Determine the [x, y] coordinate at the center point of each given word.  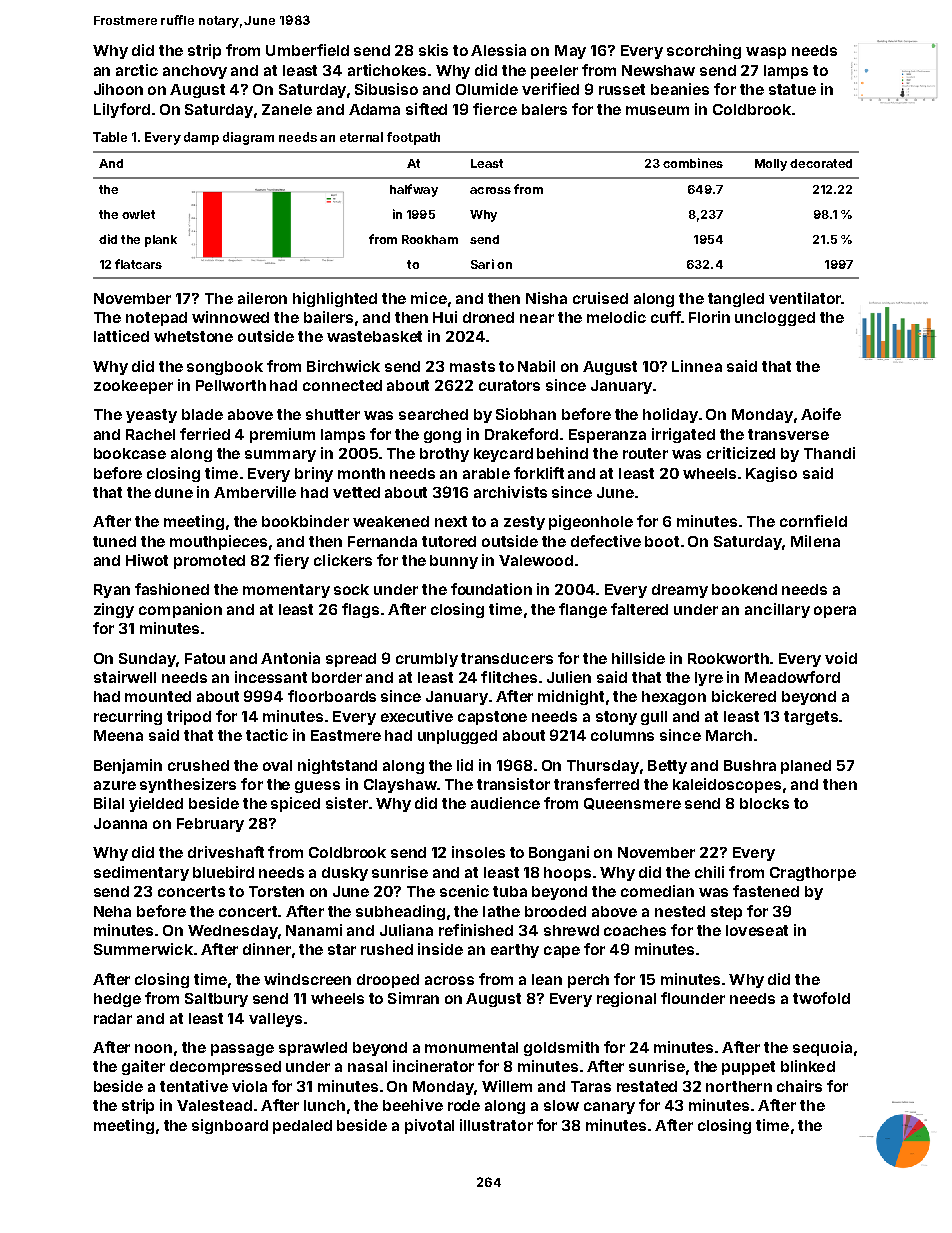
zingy [114, 610]
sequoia [822, 1048]
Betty [667, 767]
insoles [478, 852]
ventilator [805, 298]
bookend [744, 589]
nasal [367, 1066]
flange [583, 610]
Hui [445, 317]
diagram [248, 138]
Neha [112, 911]
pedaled [302, 1127]
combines [693, 163]
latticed [121, 336]
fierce [495, 109]
